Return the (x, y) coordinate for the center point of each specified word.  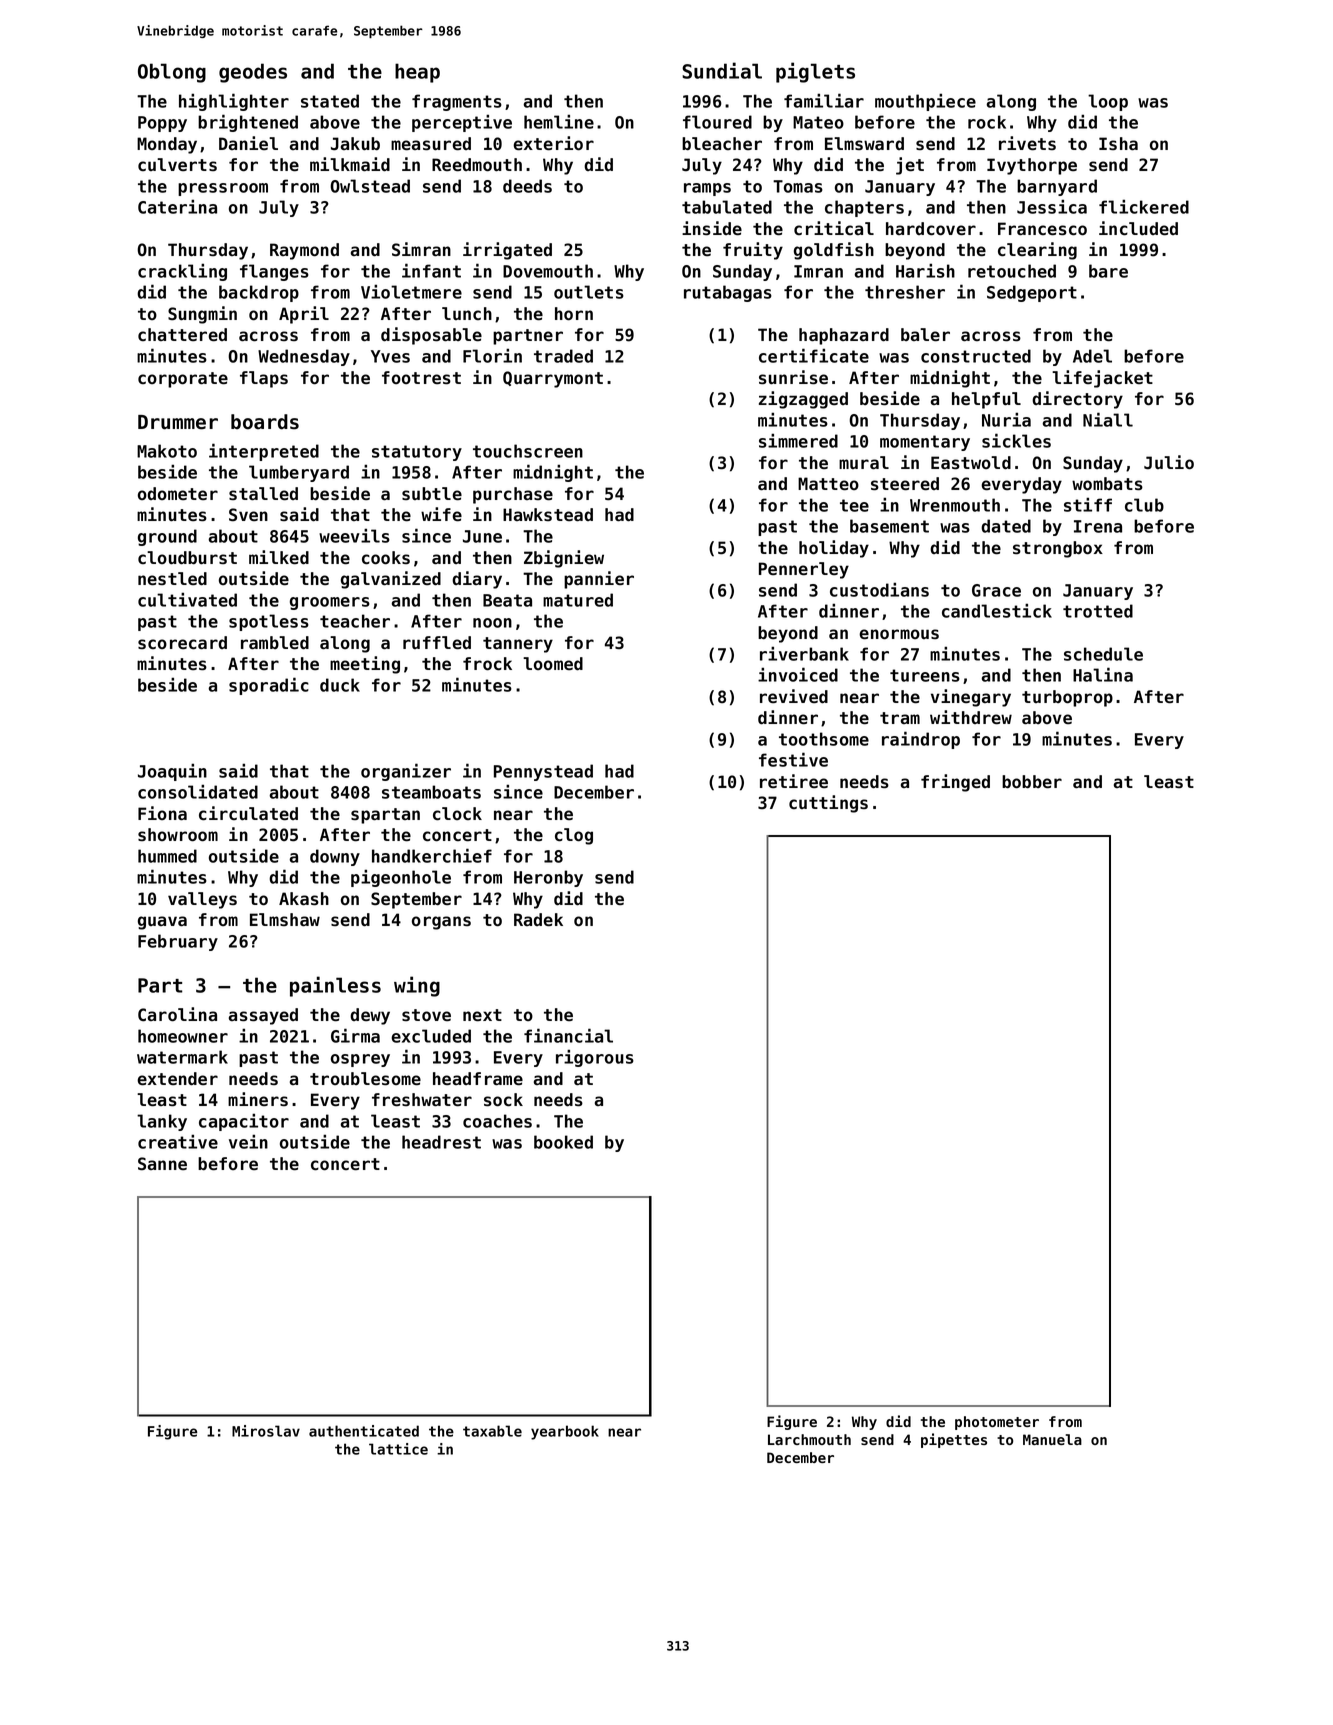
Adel (1092, 356)
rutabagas (728, 293)
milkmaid (350, 164)
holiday (834, 549)
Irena (1098, 526)
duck (340, 685)
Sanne (162, 1164)
